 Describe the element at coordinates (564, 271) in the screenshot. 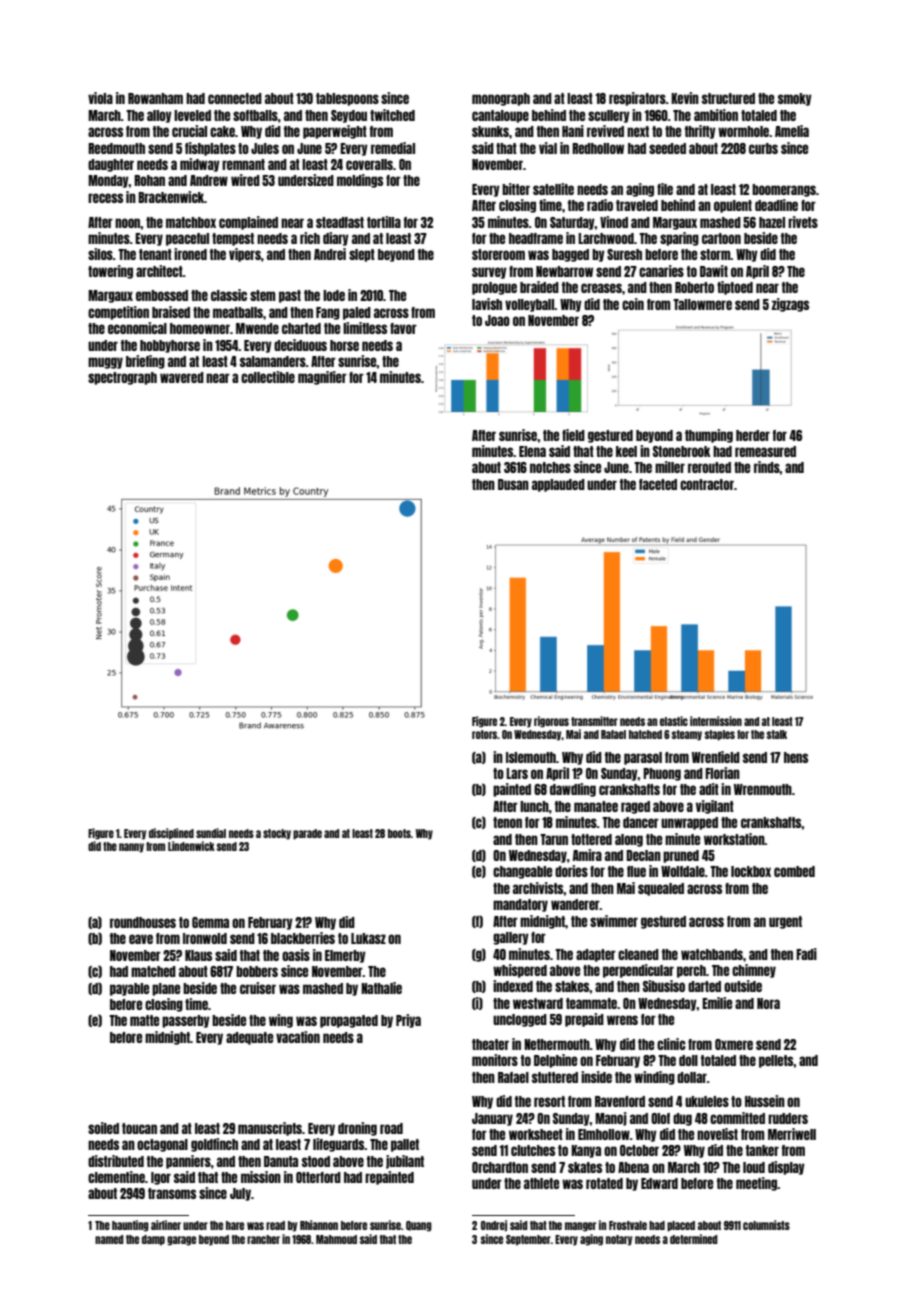

I see `Newbarrow` at that location.
